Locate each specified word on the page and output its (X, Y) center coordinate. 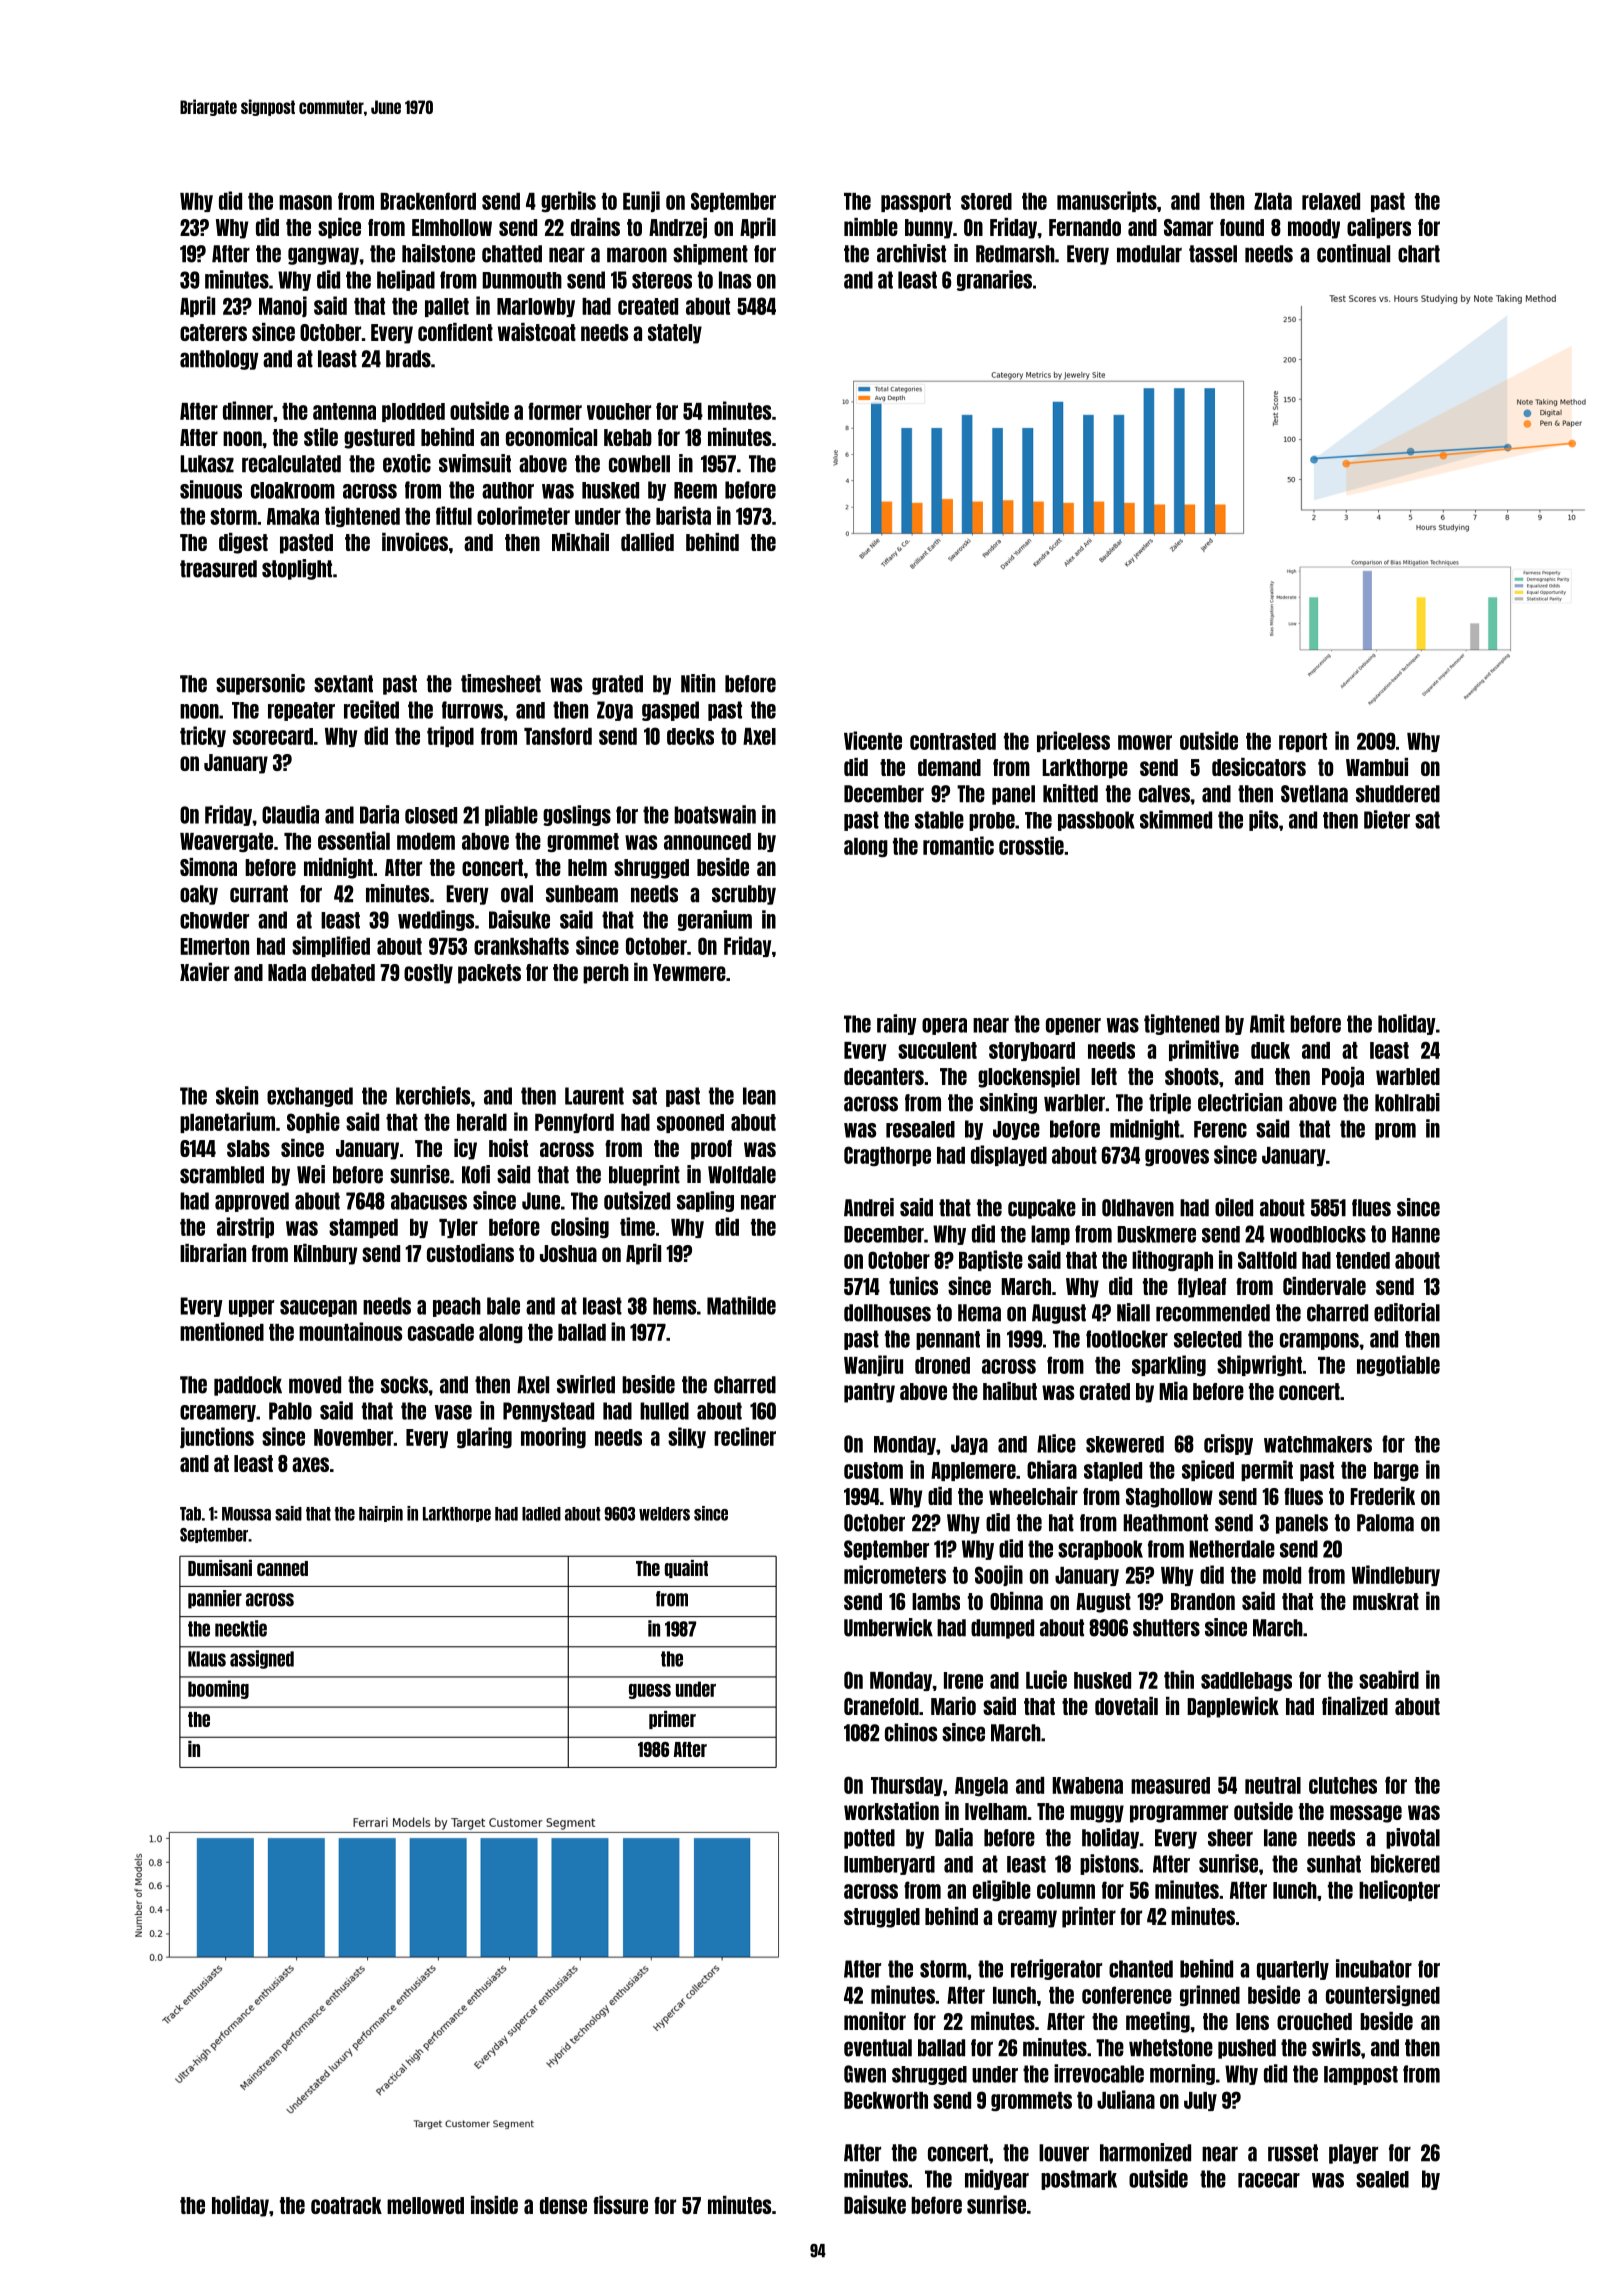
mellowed (425, 2205)
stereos (662, 280)
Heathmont (1165, 1523)
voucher (619, 411)
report (1303, 742)
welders (664, 1514)
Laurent (594, 1096)
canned (282, 1568)
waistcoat (537, 332)
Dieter (1387, 819)
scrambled (222, 1175)
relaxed (1331, 201)
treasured (218, 569)
